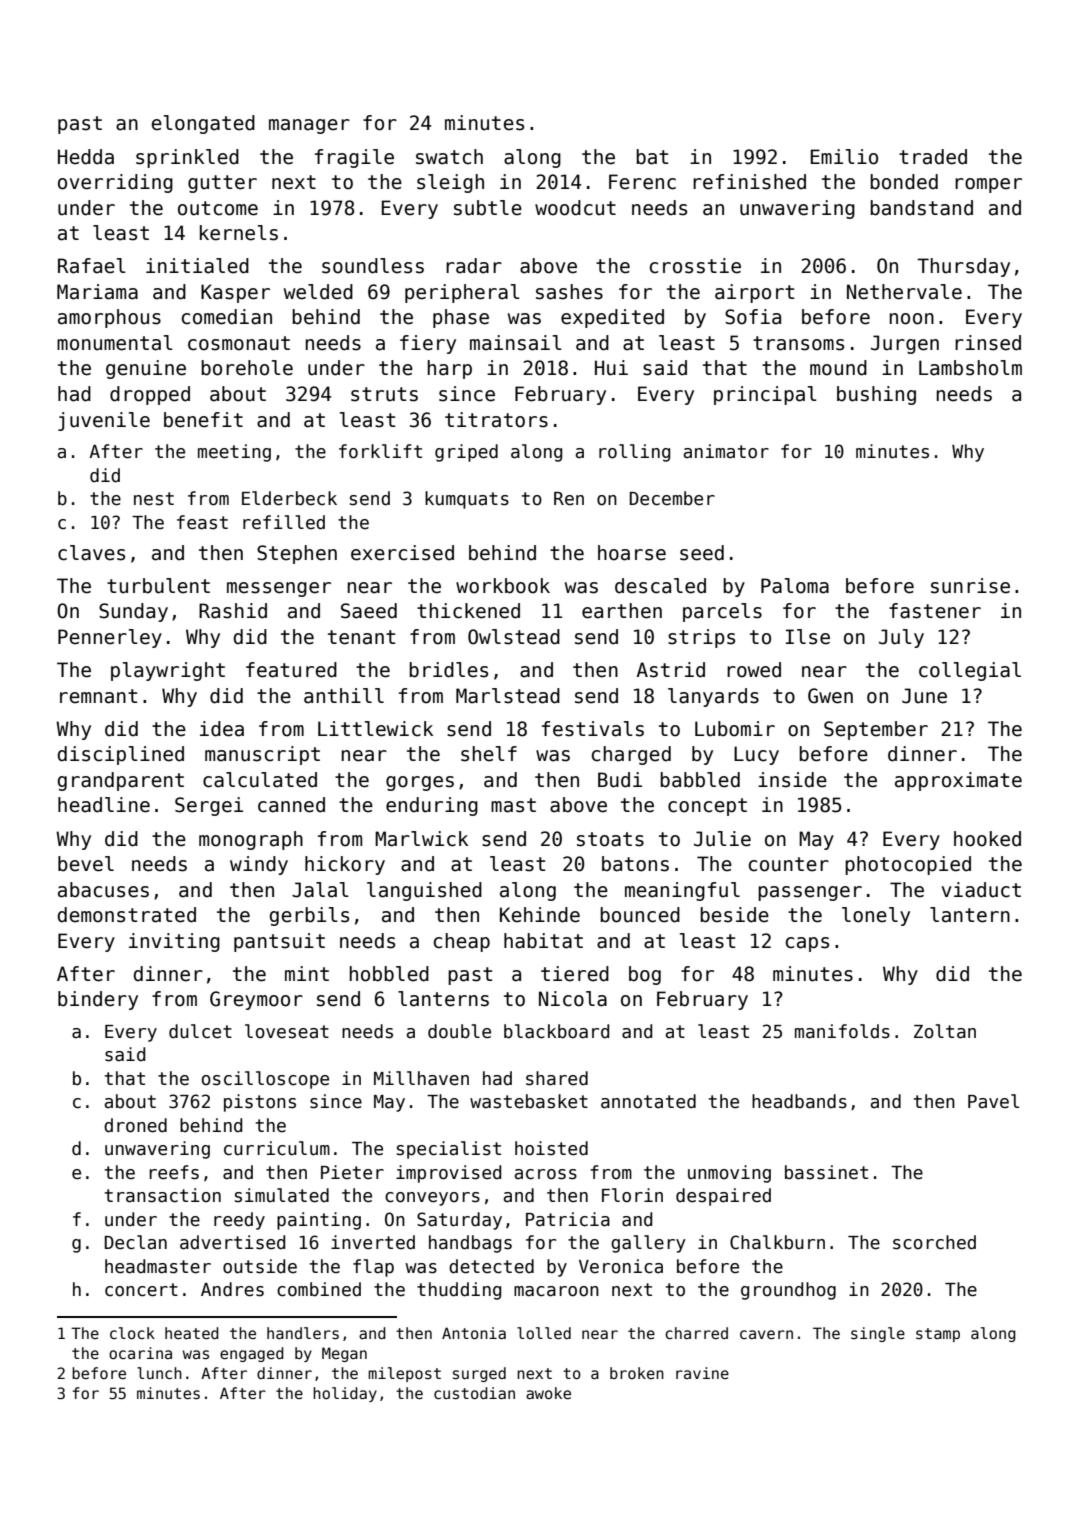 The width and height of the page is (1080, 1534). Describe the element at coordinates (795, 586) in the page. I see `Paloma` at that location.
